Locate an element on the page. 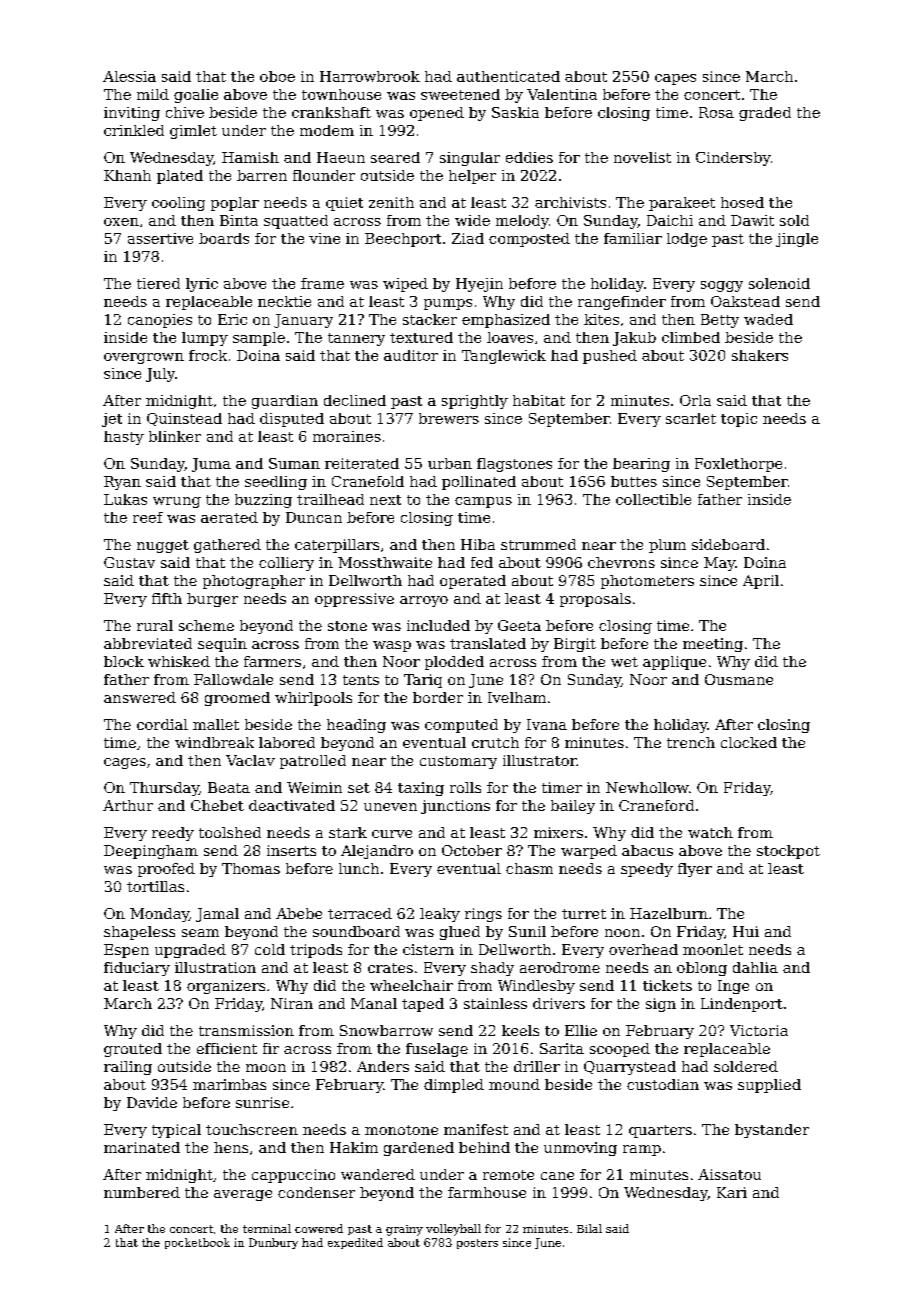 The image size is (924, 1308). Jamal is located at coordinates (217, 915).
